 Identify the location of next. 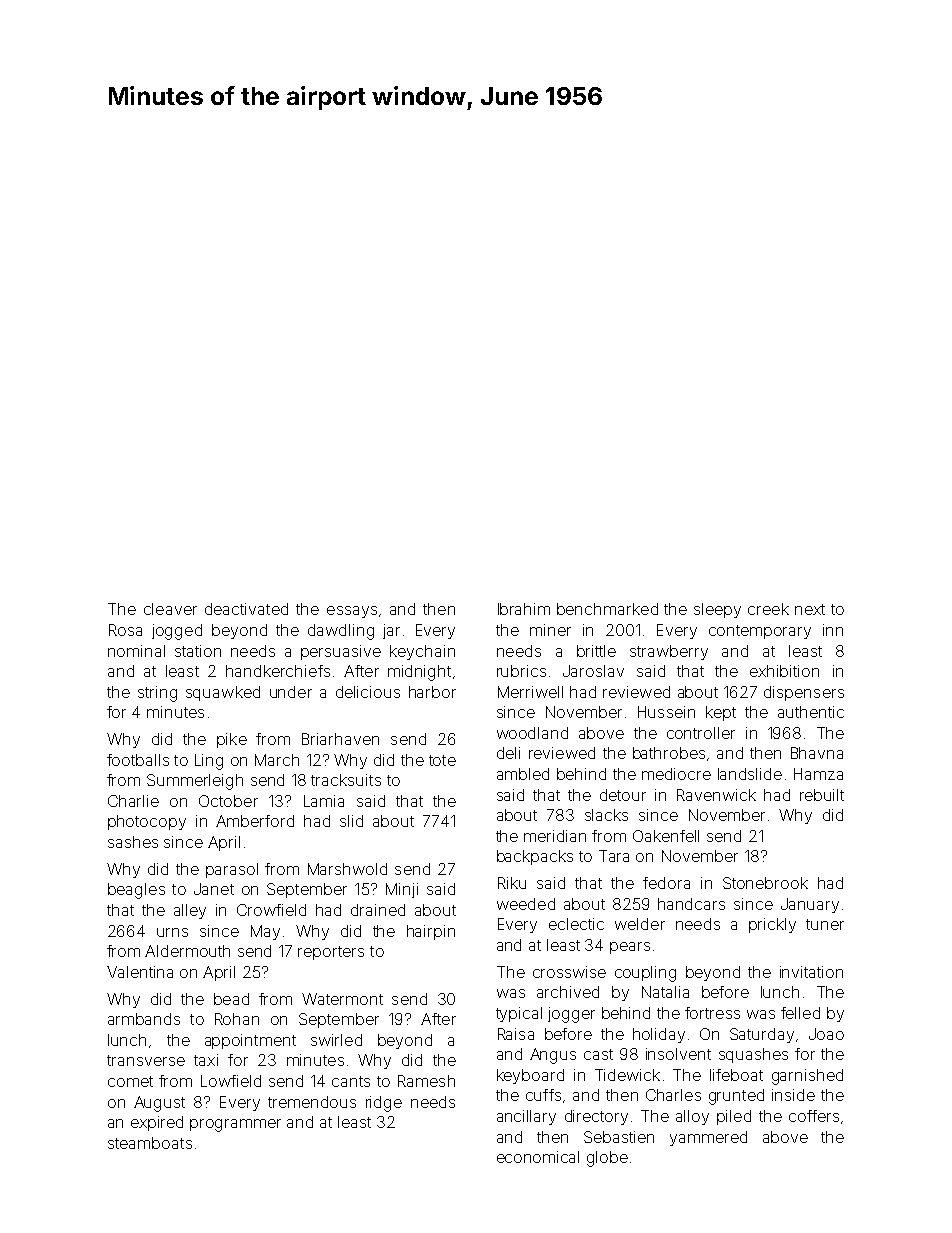
(810, 609).
